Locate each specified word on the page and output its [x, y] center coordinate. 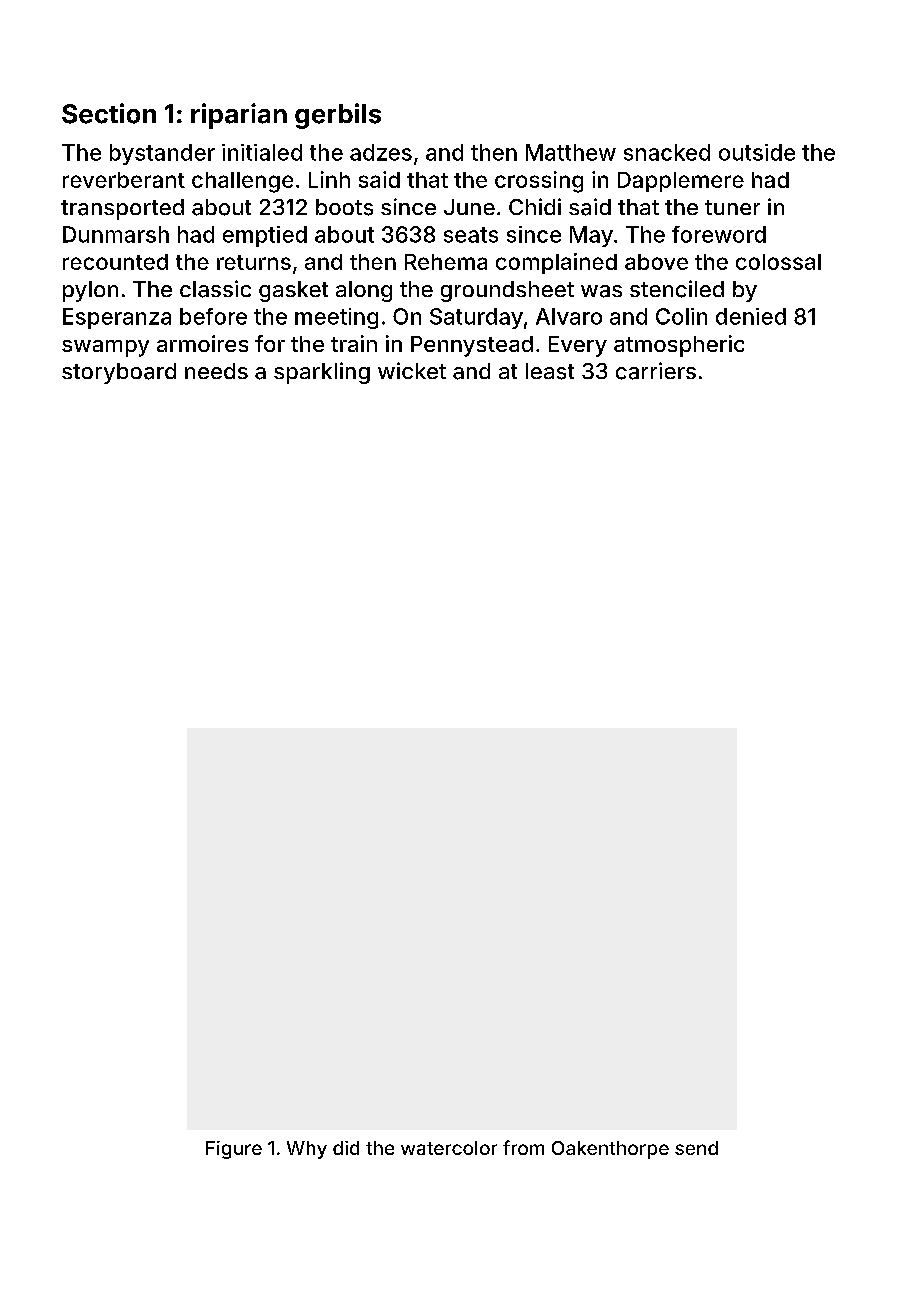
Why [307, 1150]
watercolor [449, 1148]
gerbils [338, 116]
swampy [105, 348]
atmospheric [679, 346]
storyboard [119, 373]
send [696, 1148]
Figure [234, 1150]
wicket [412, 370]
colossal [778, 262]
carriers [656, 371]
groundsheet [507, 291]
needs [216, 371]
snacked [667, 152]
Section [109, 113]
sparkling [322, 373]
